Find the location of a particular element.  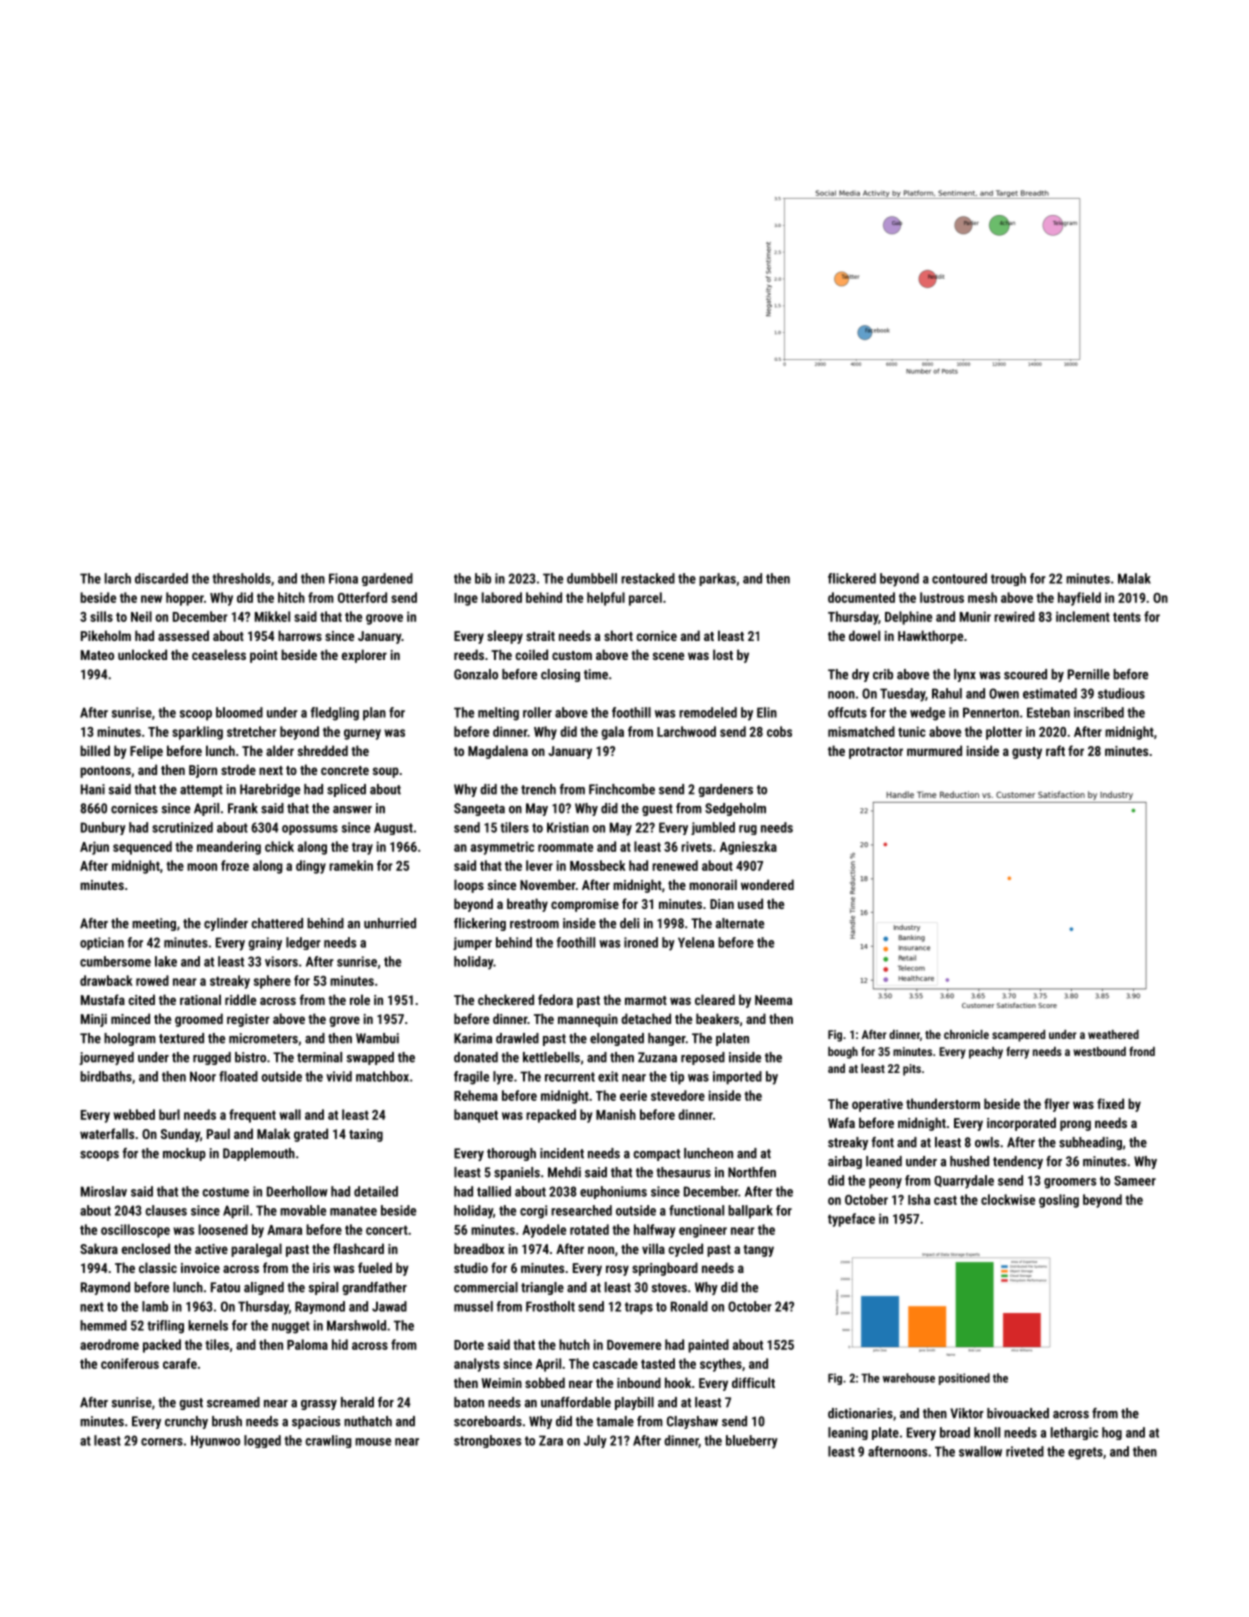

Zara is located at coordinates (551, 1440).
